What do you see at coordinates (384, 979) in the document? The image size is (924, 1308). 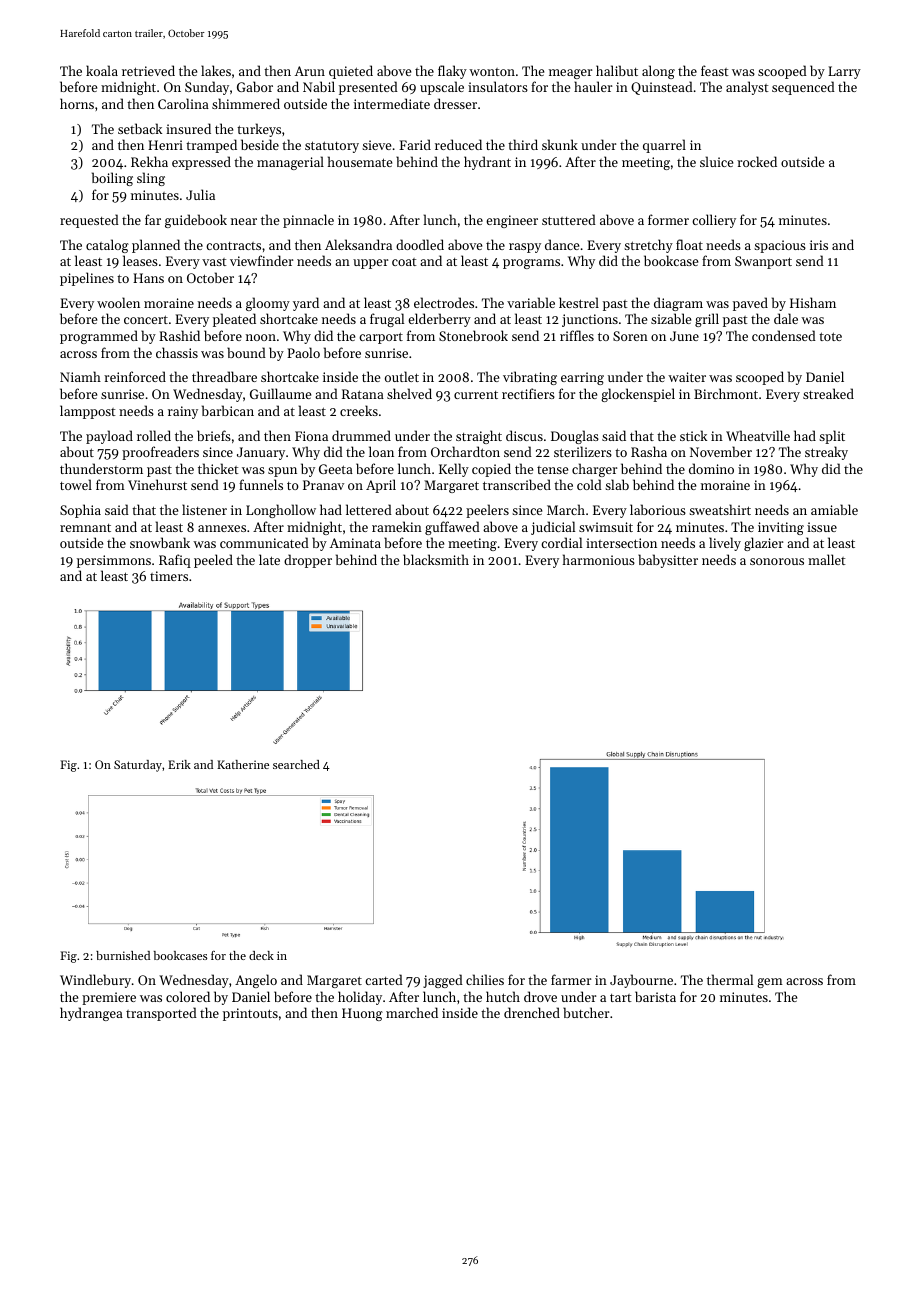 I see `carted` at bounding box center [384, 979].
